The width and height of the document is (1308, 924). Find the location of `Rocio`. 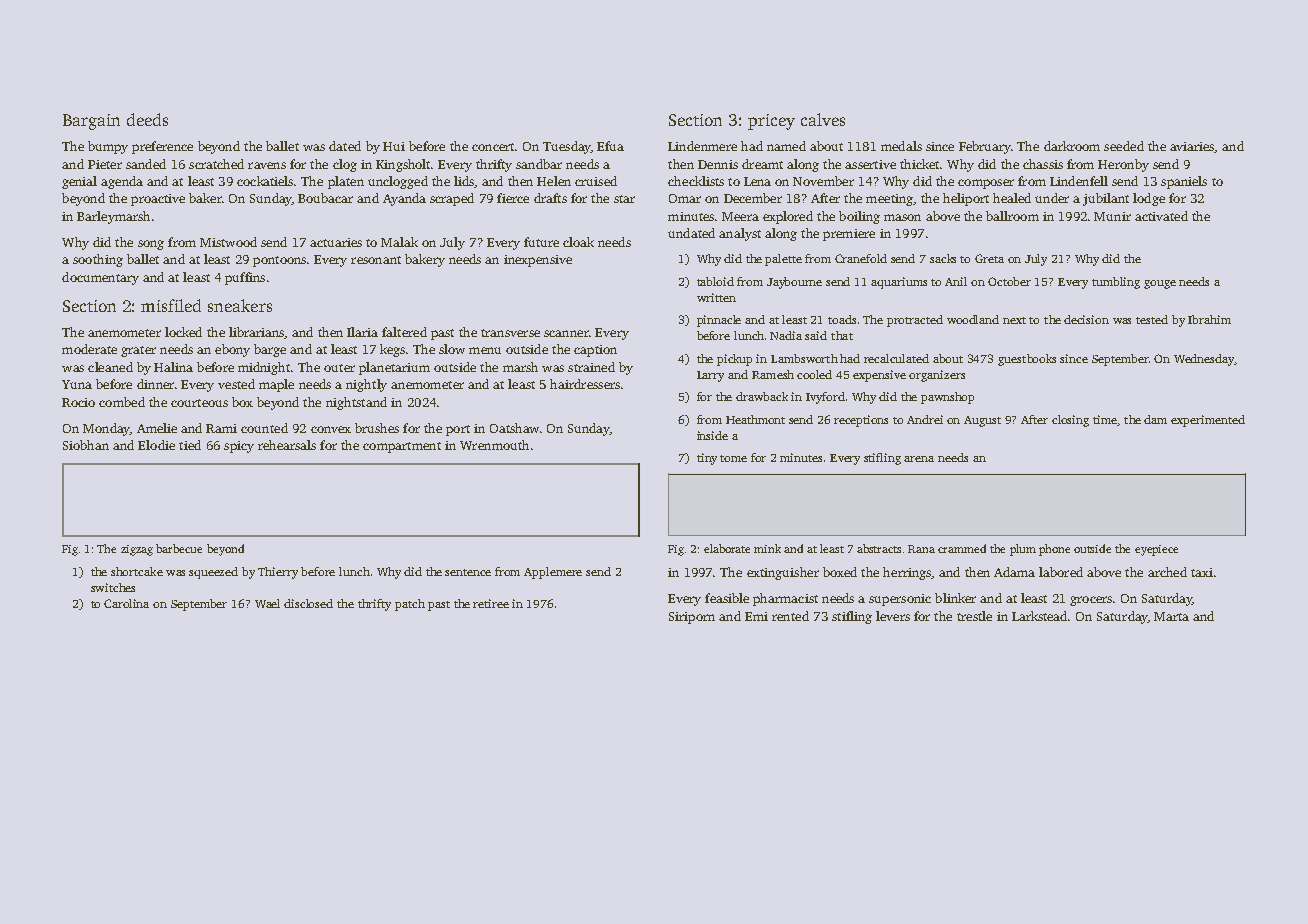

Rocio is located at coordinates (78, 402).
